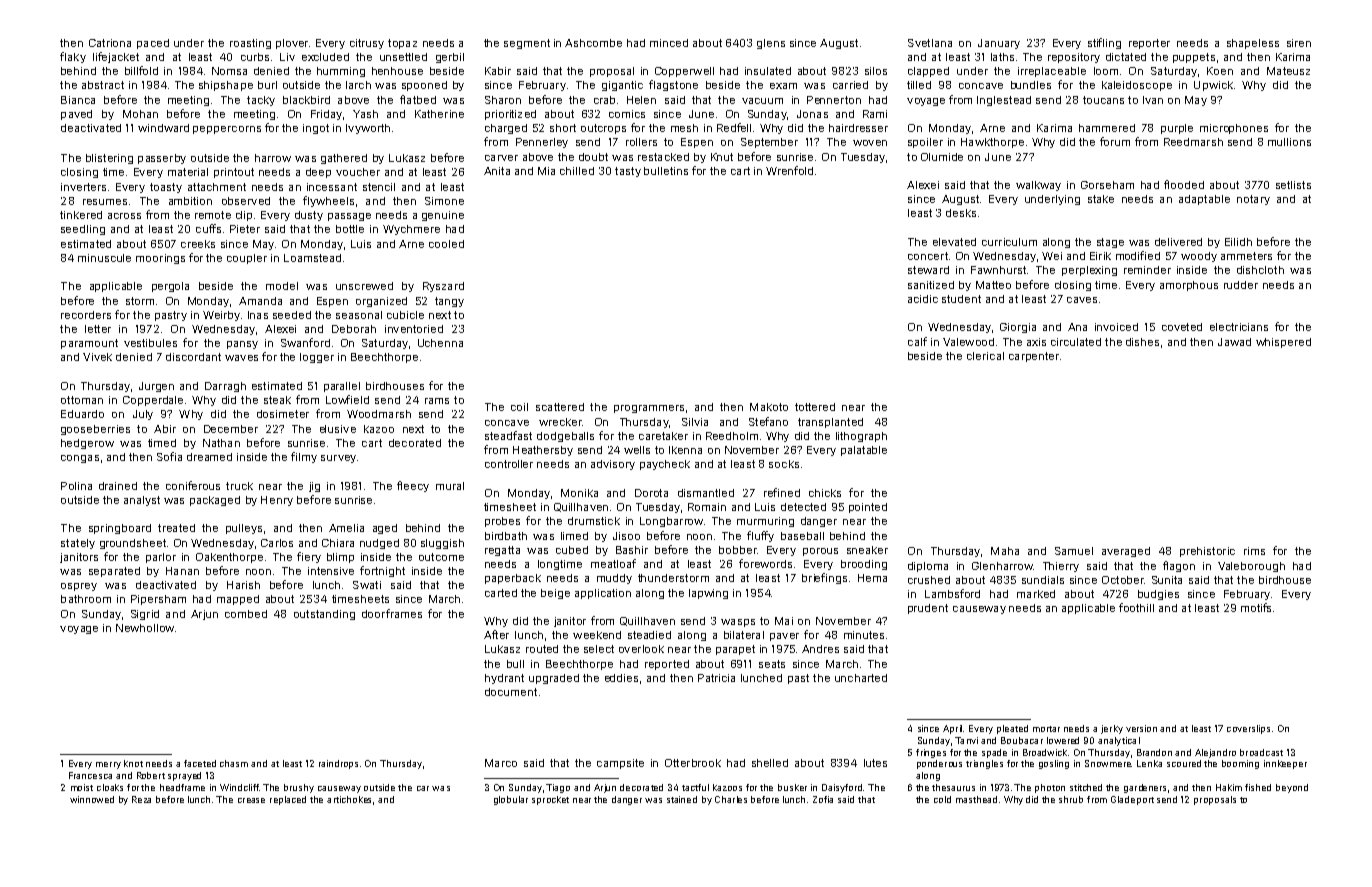 Image resolution: width=1372 pixels, height=887 pixels. What do you see at coordinates (200, 763) in the document?
I see `faceted` at bounding box center [200, 763].
